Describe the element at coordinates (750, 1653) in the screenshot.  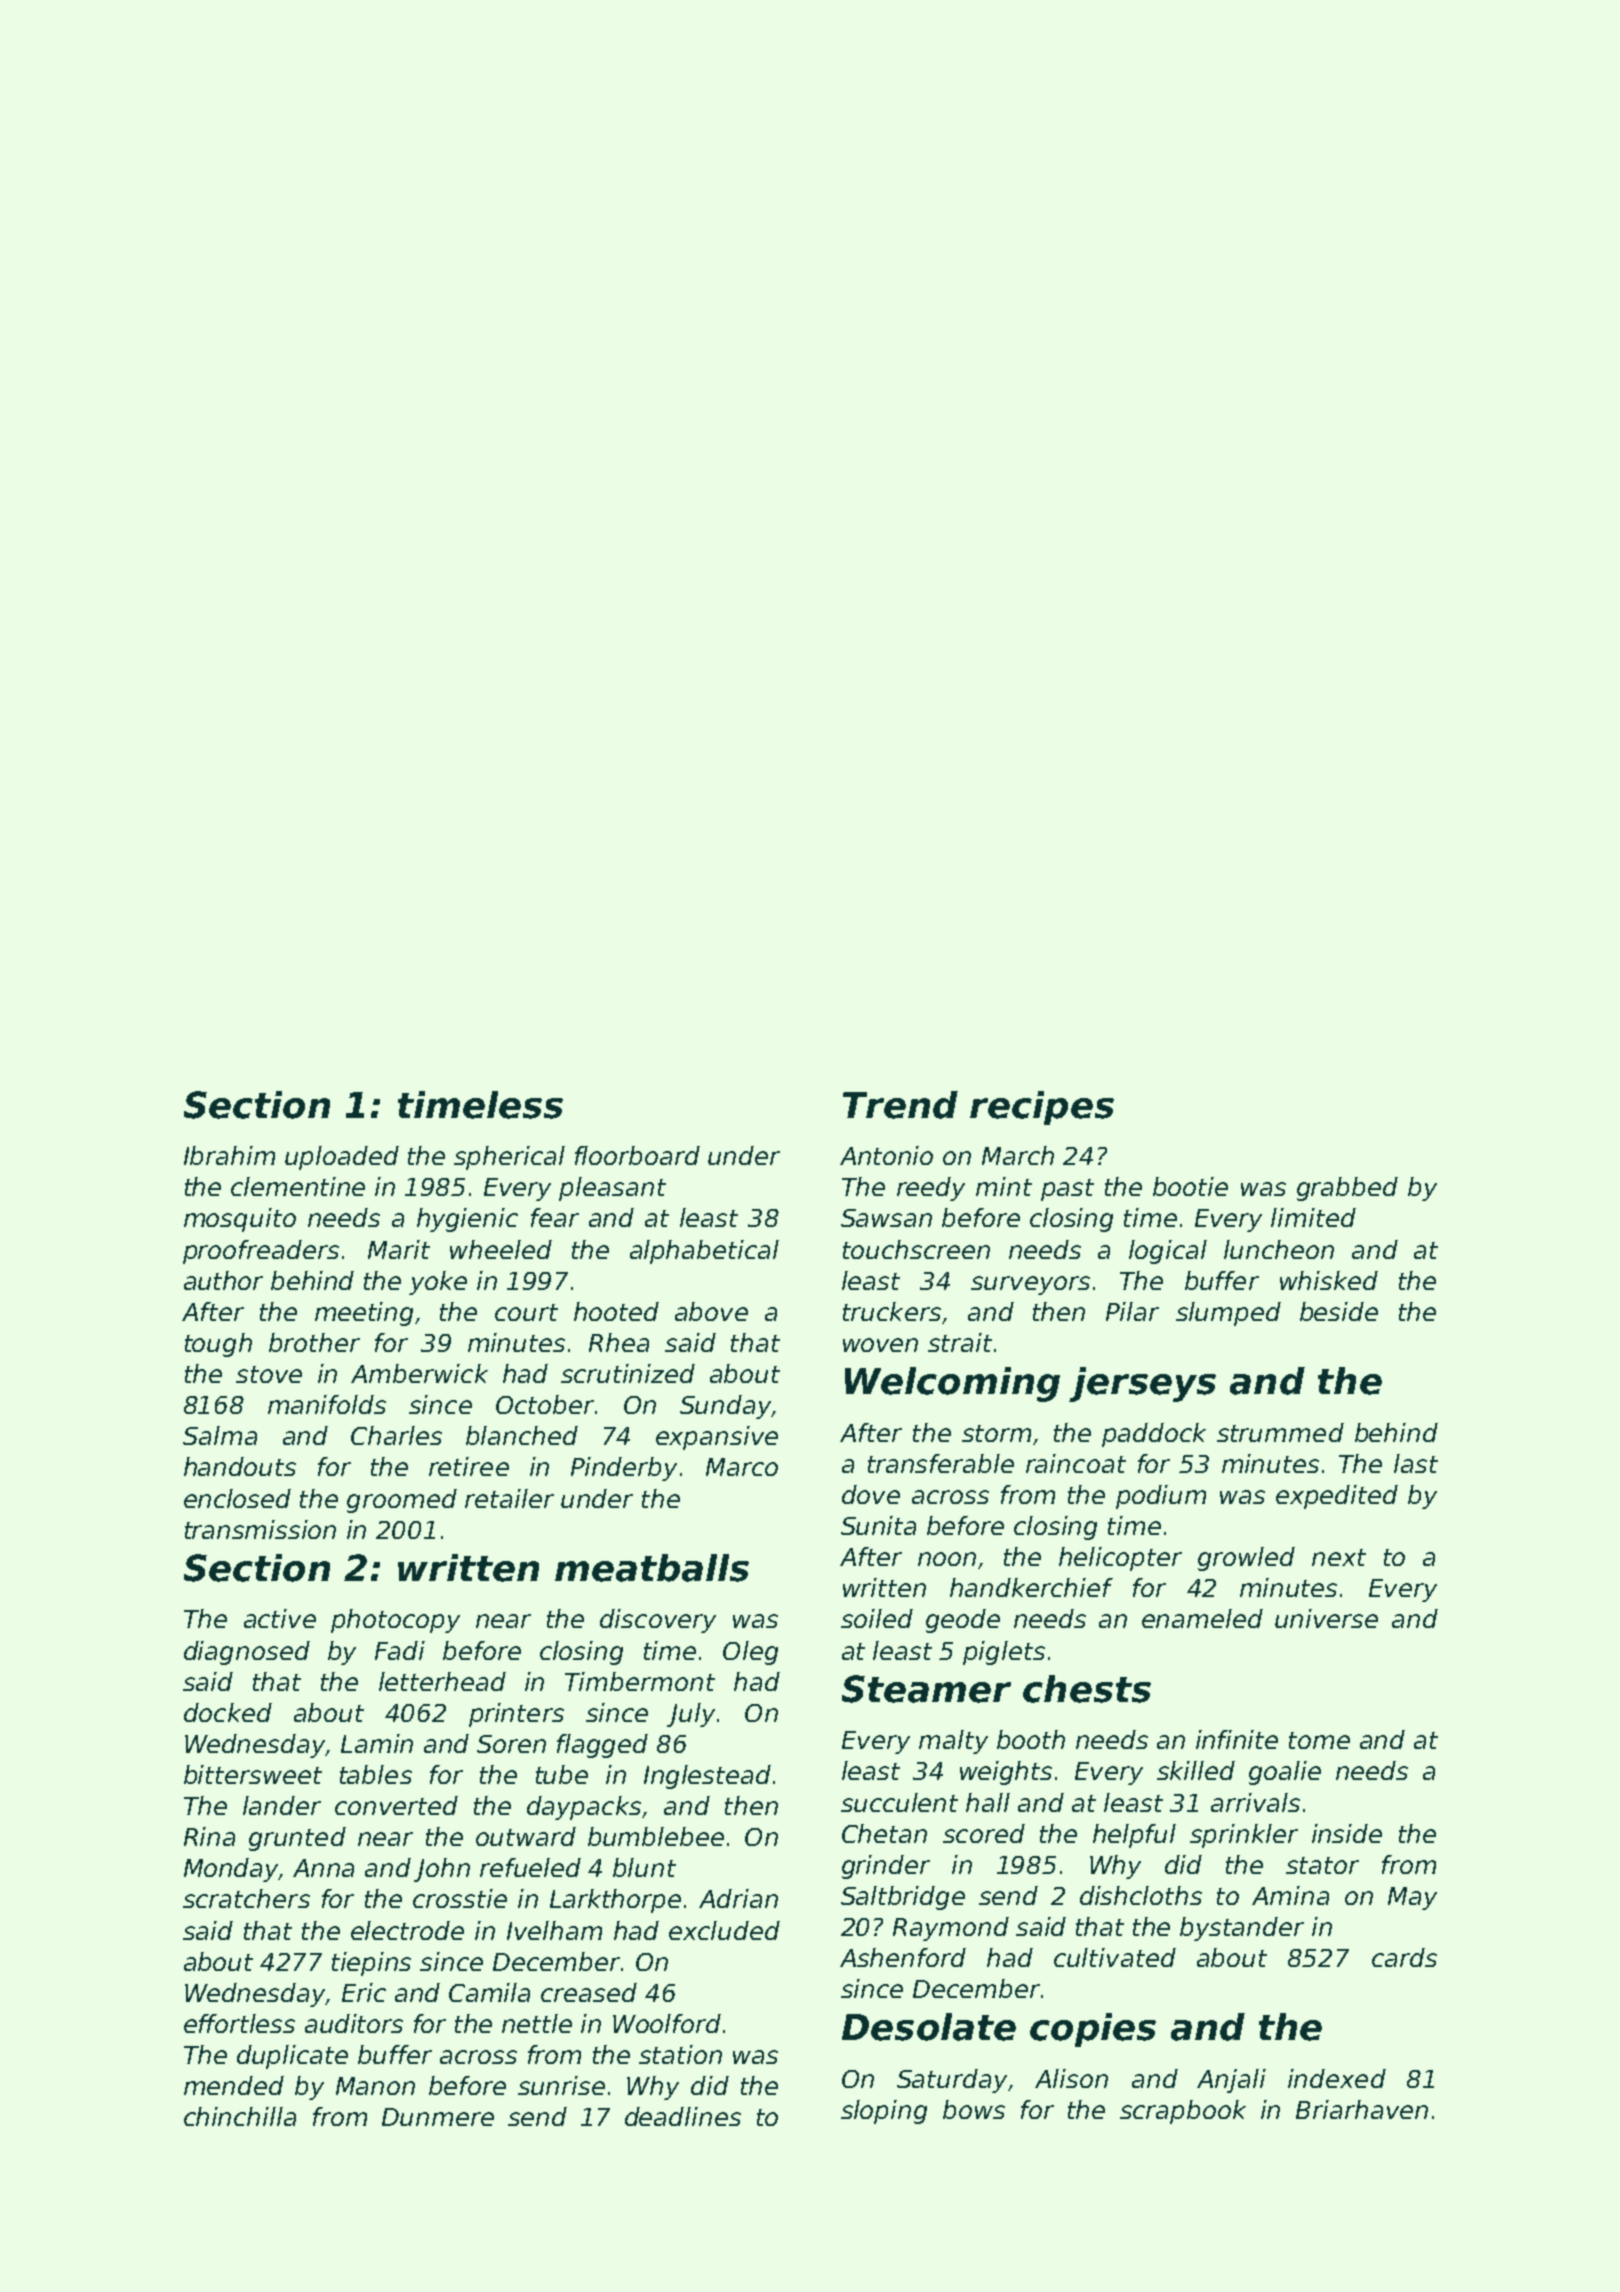
I see `Oleg` at that location.
